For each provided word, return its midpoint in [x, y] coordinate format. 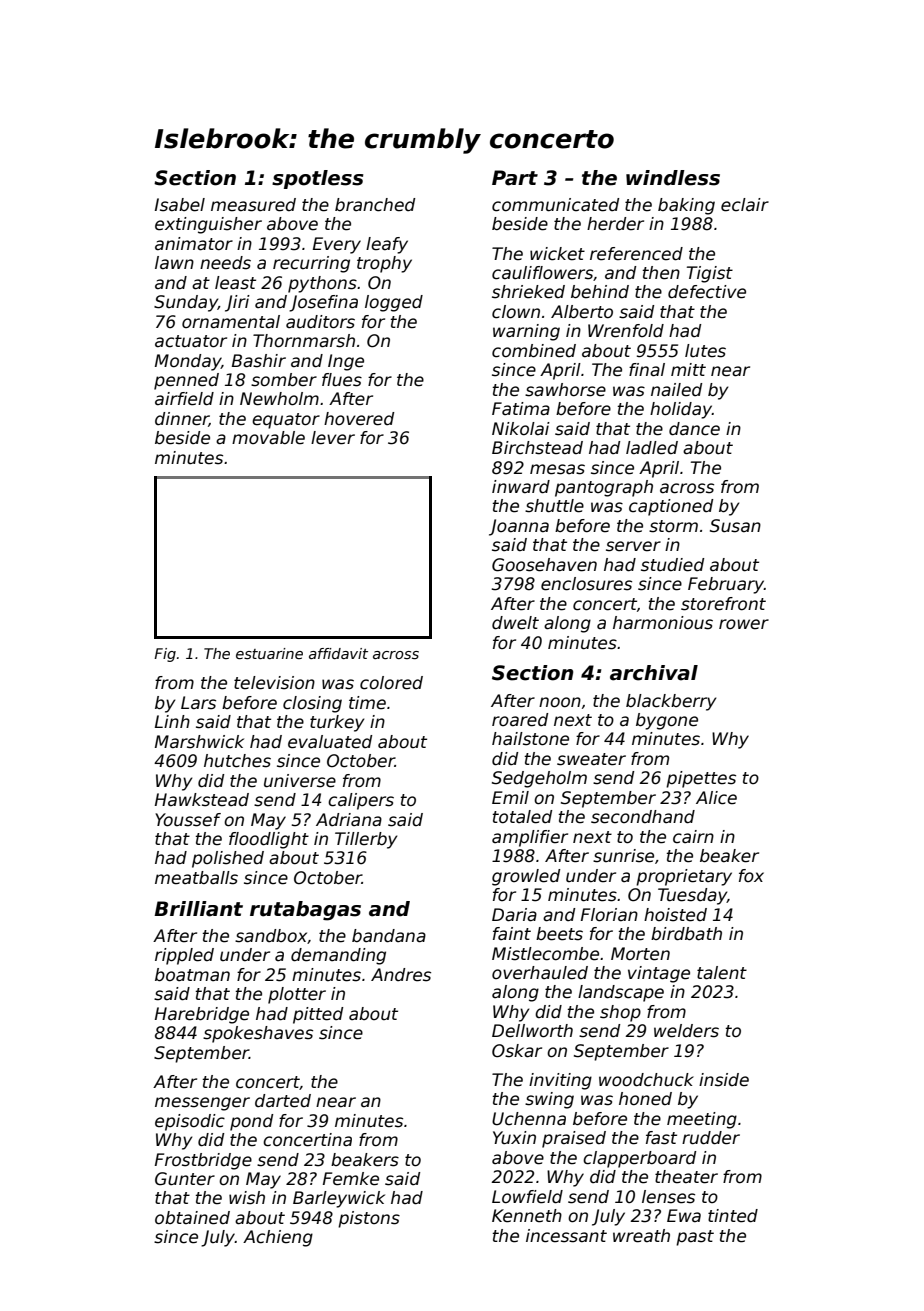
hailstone [530, 739]
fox [751, 875]
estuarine [269, 653]
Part [515, 178]
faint [512, 933]
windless [673, 178]
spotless [318, 179]
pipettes [701, 779]
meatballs [196, 878]
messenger [202, 1104]
